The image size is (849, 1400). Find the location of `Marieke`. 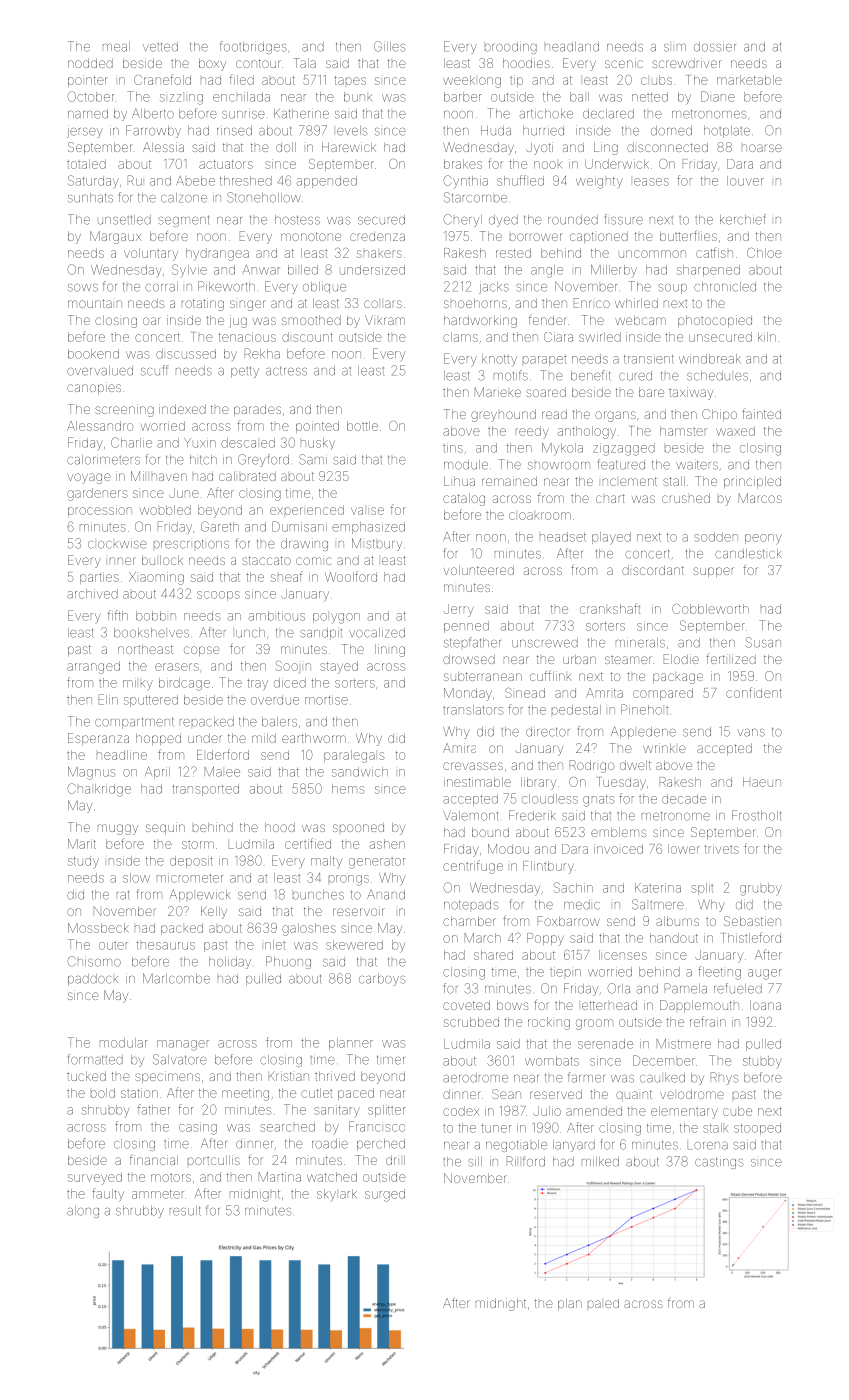

Marieke is located at coordinates (498, 392).
